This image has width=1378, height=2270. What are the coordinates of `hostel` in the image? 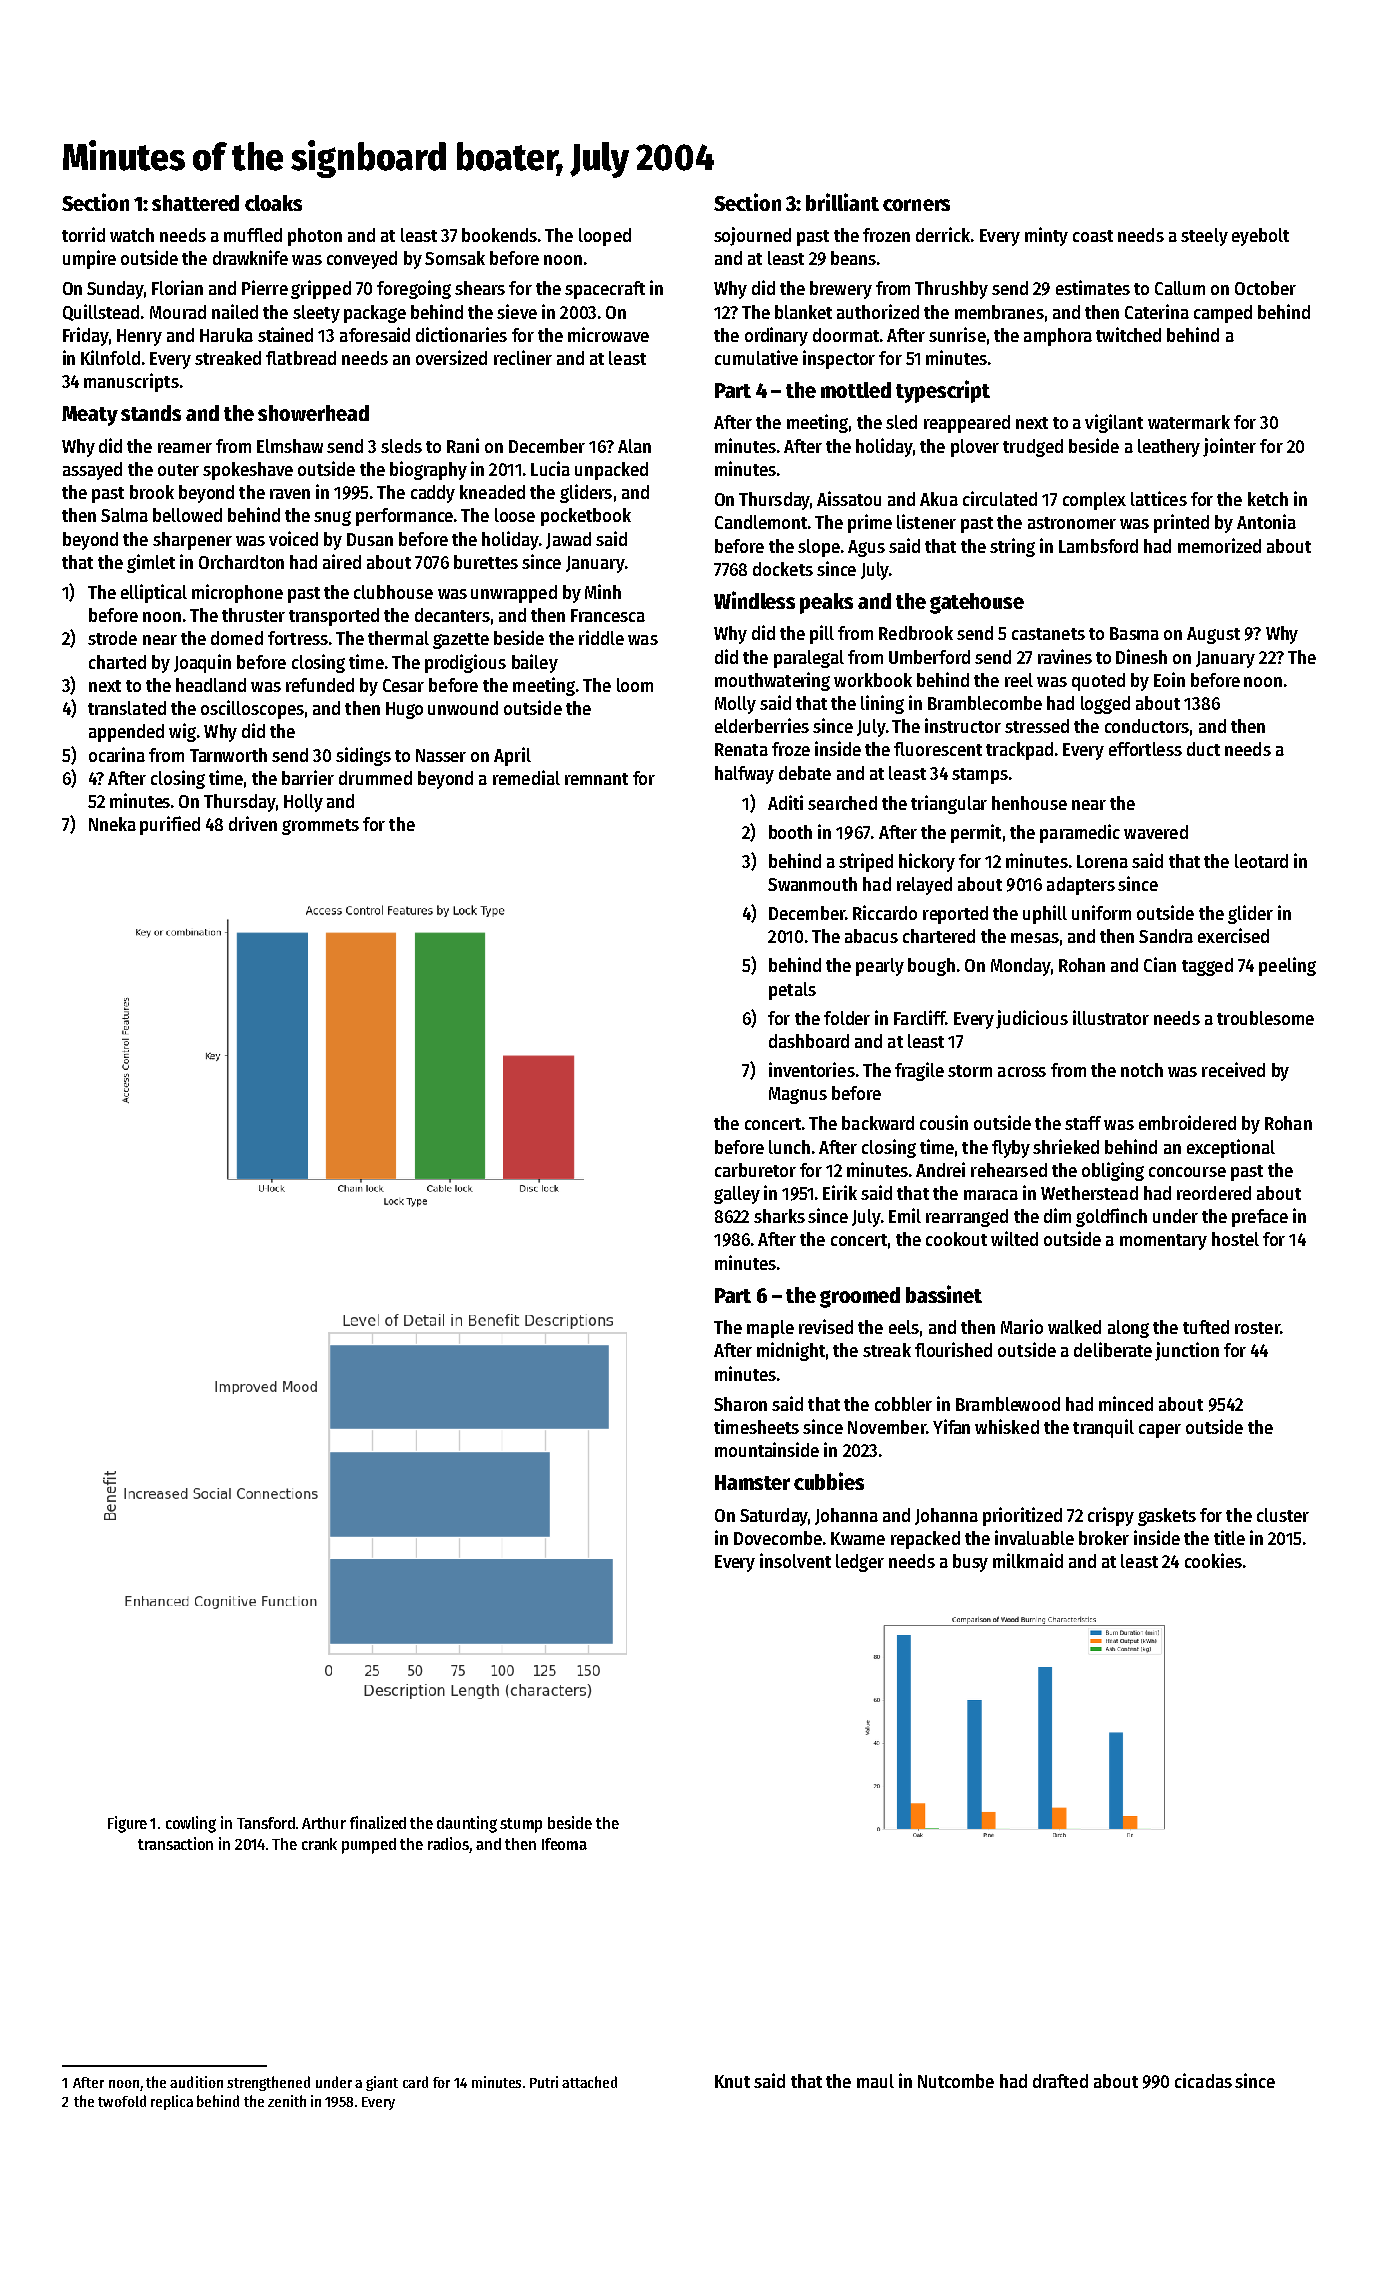 It's located at (1235, 1239).
